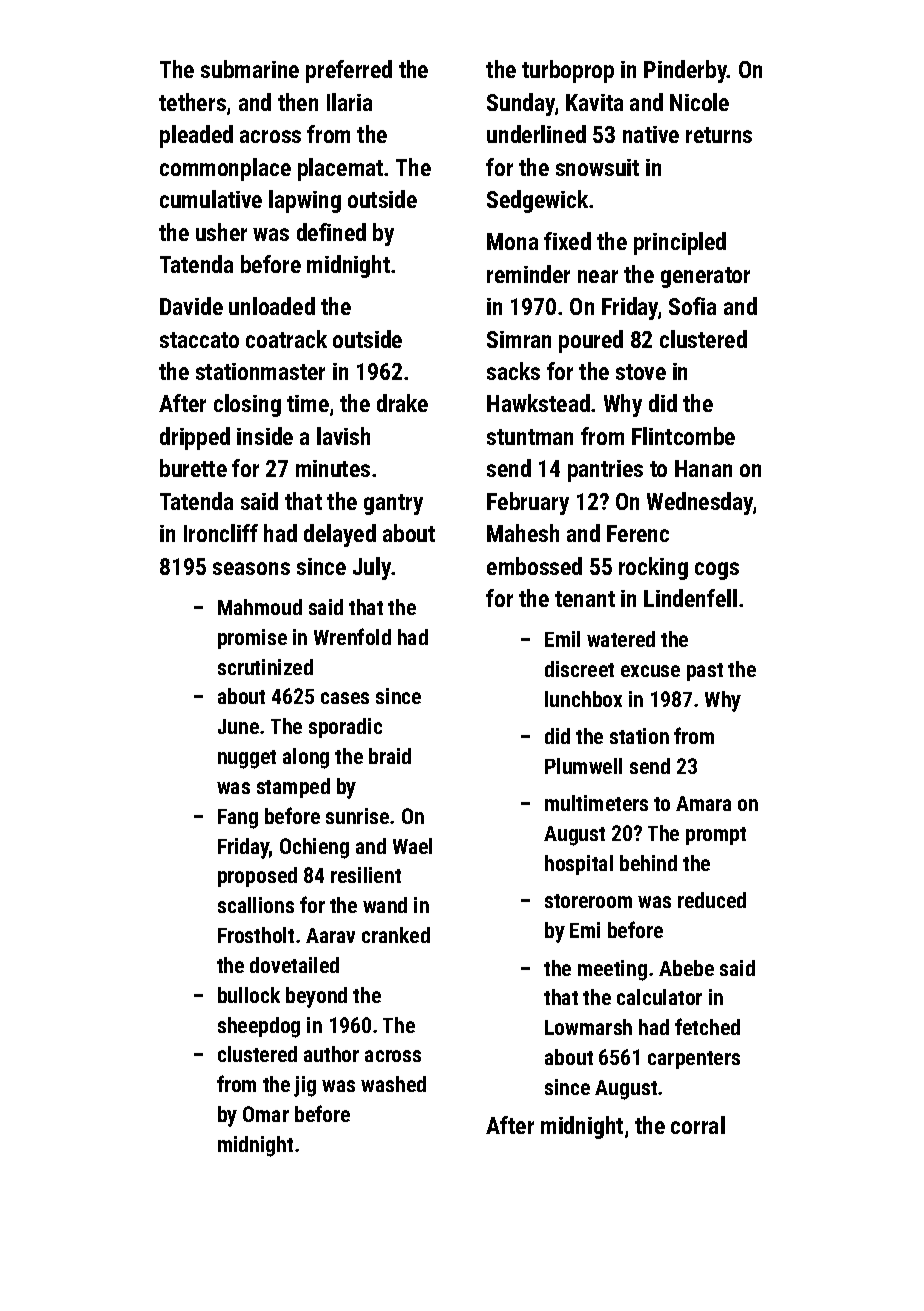  Describe the element at coordinates (521, 104) in the screenshot. I see `Sunday` at that location.
